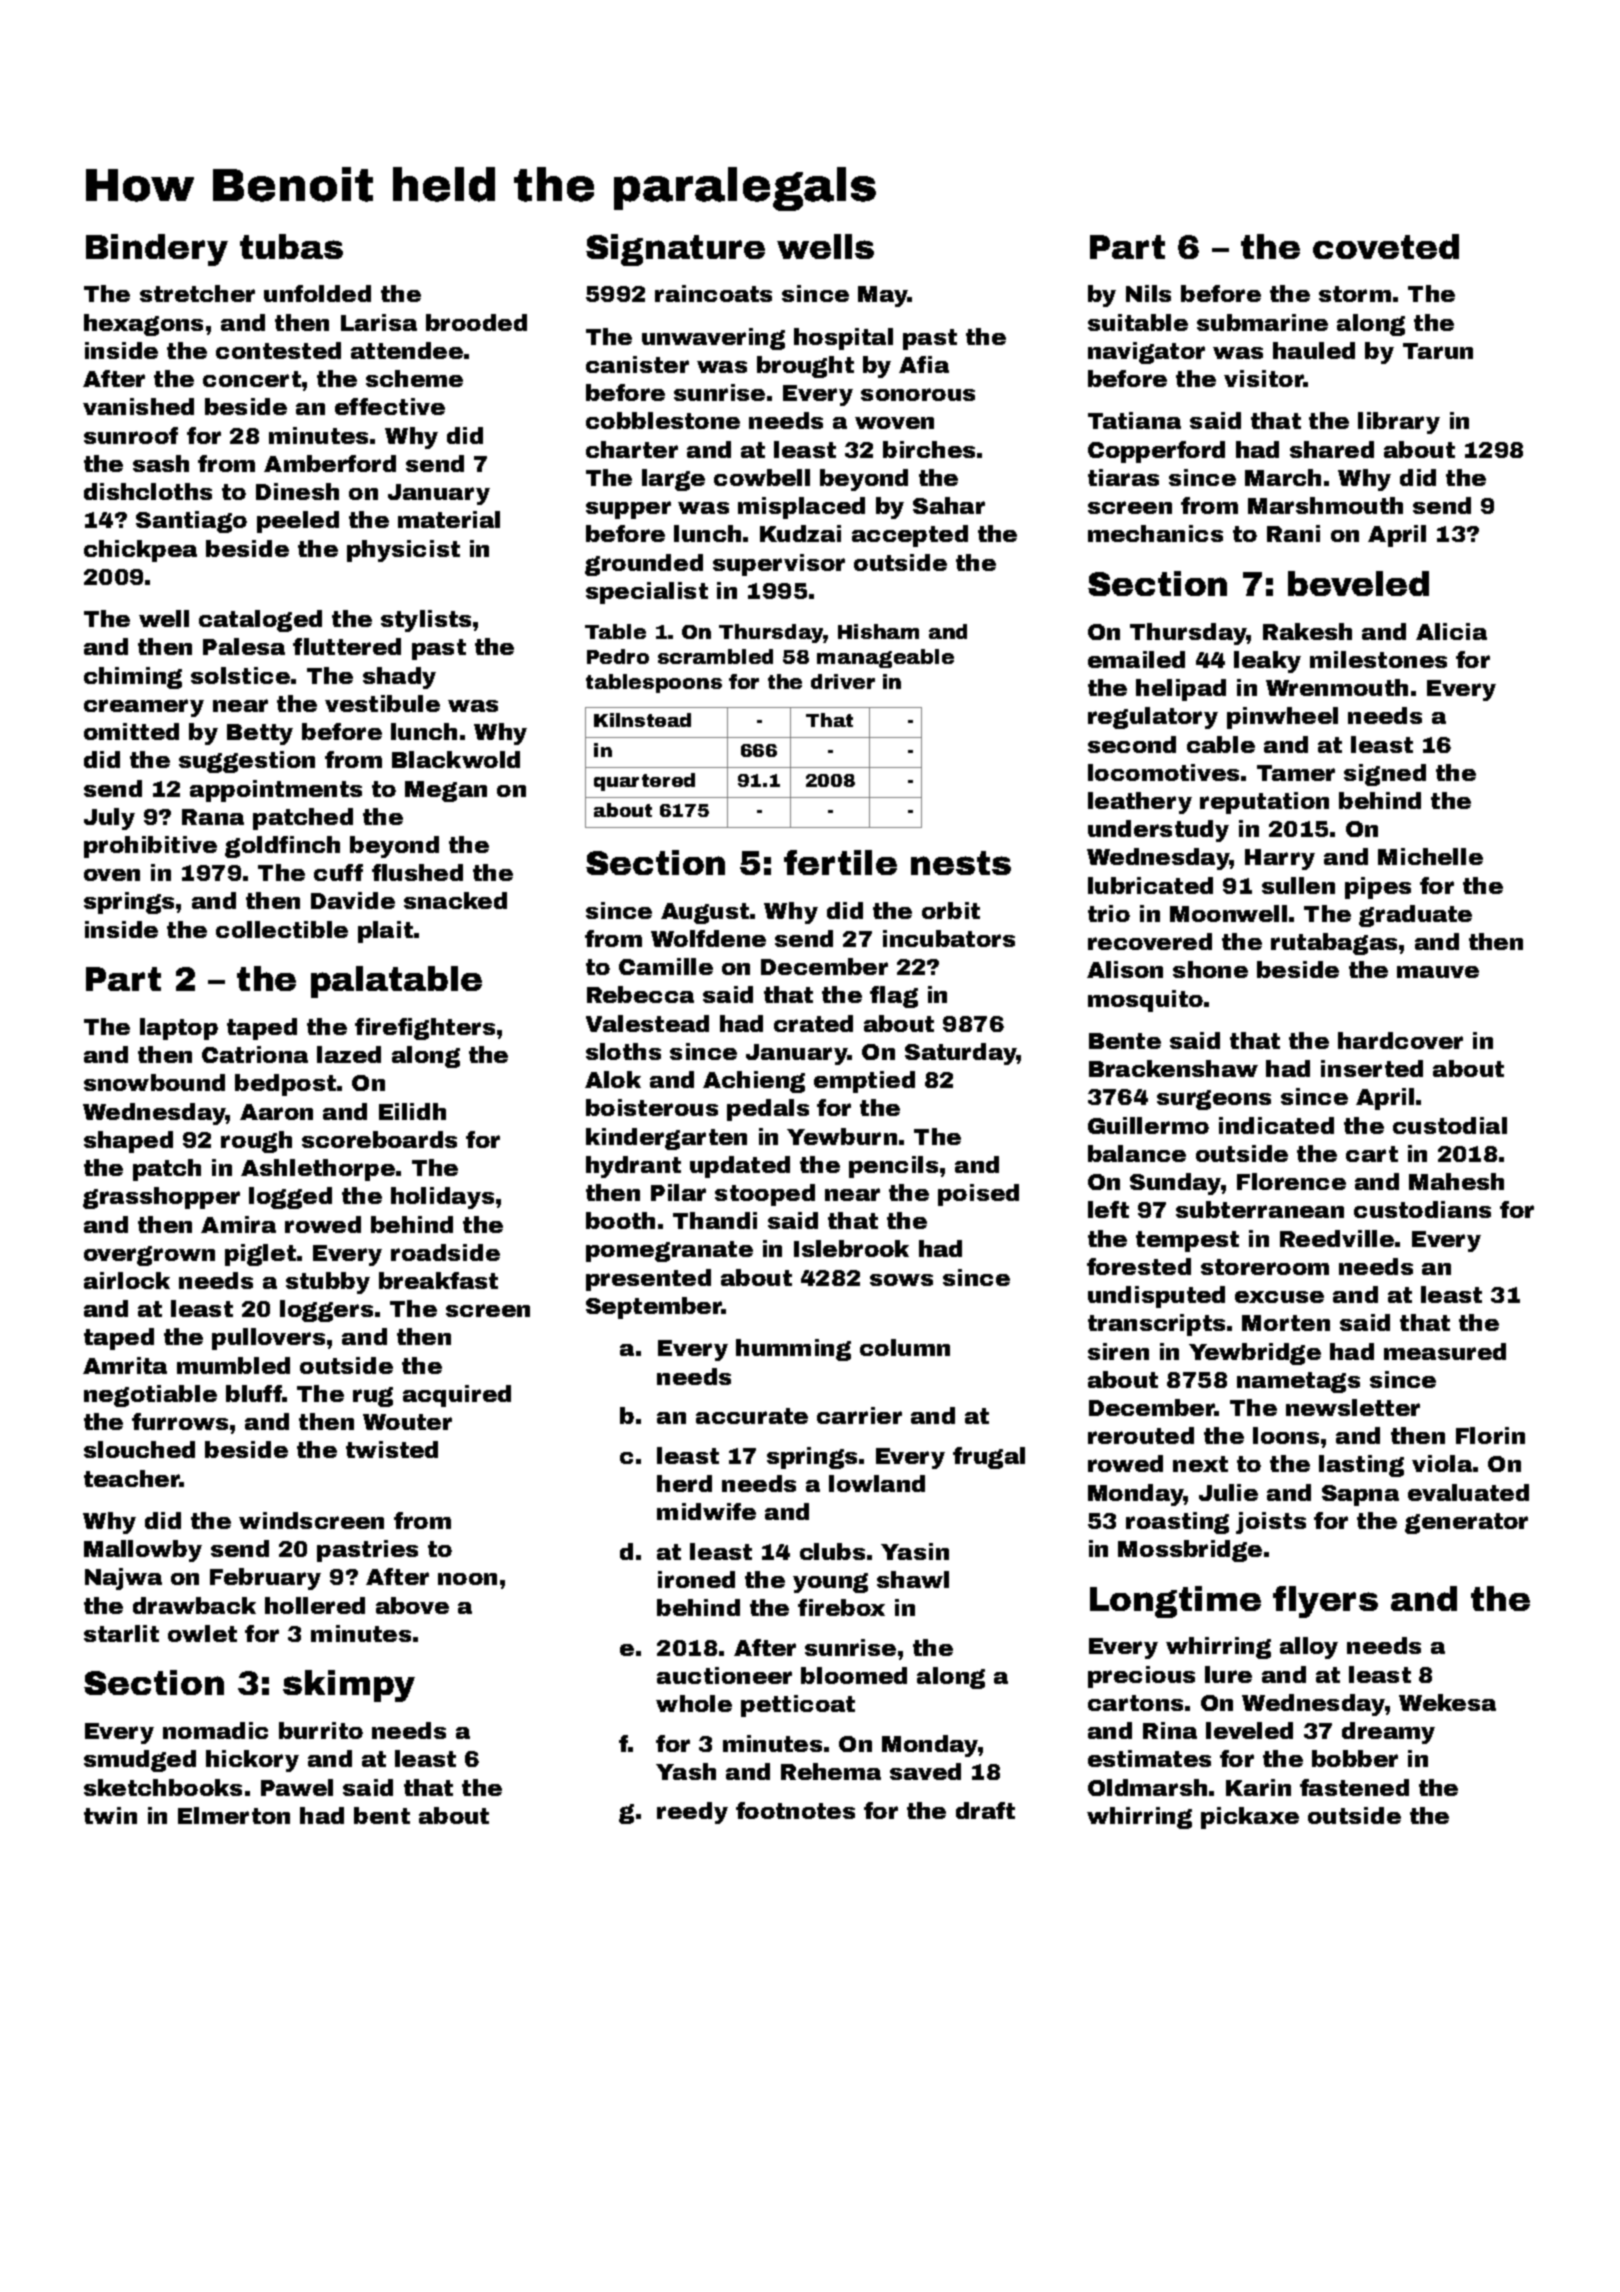  What do you see at coordinates (1155, 533) in the document?
I see `mechanics` at bounding box center [1155, 533].
